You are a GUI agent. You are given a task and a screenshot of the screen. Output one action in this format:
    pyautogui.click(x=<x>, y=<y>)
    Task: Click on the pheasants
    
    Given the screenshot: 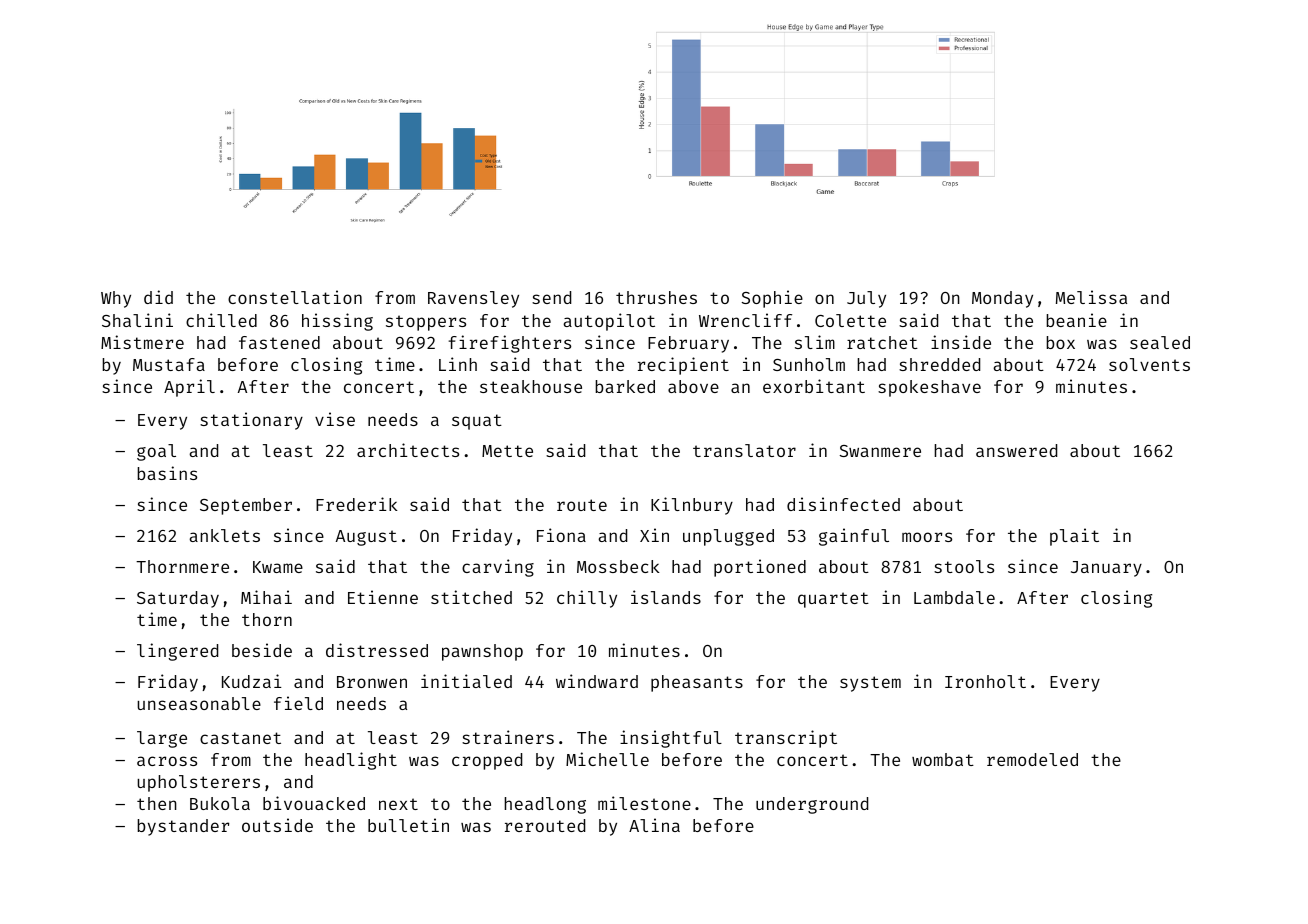 What is the action you would take?
    pyautogui.click(x=697, y=683)
